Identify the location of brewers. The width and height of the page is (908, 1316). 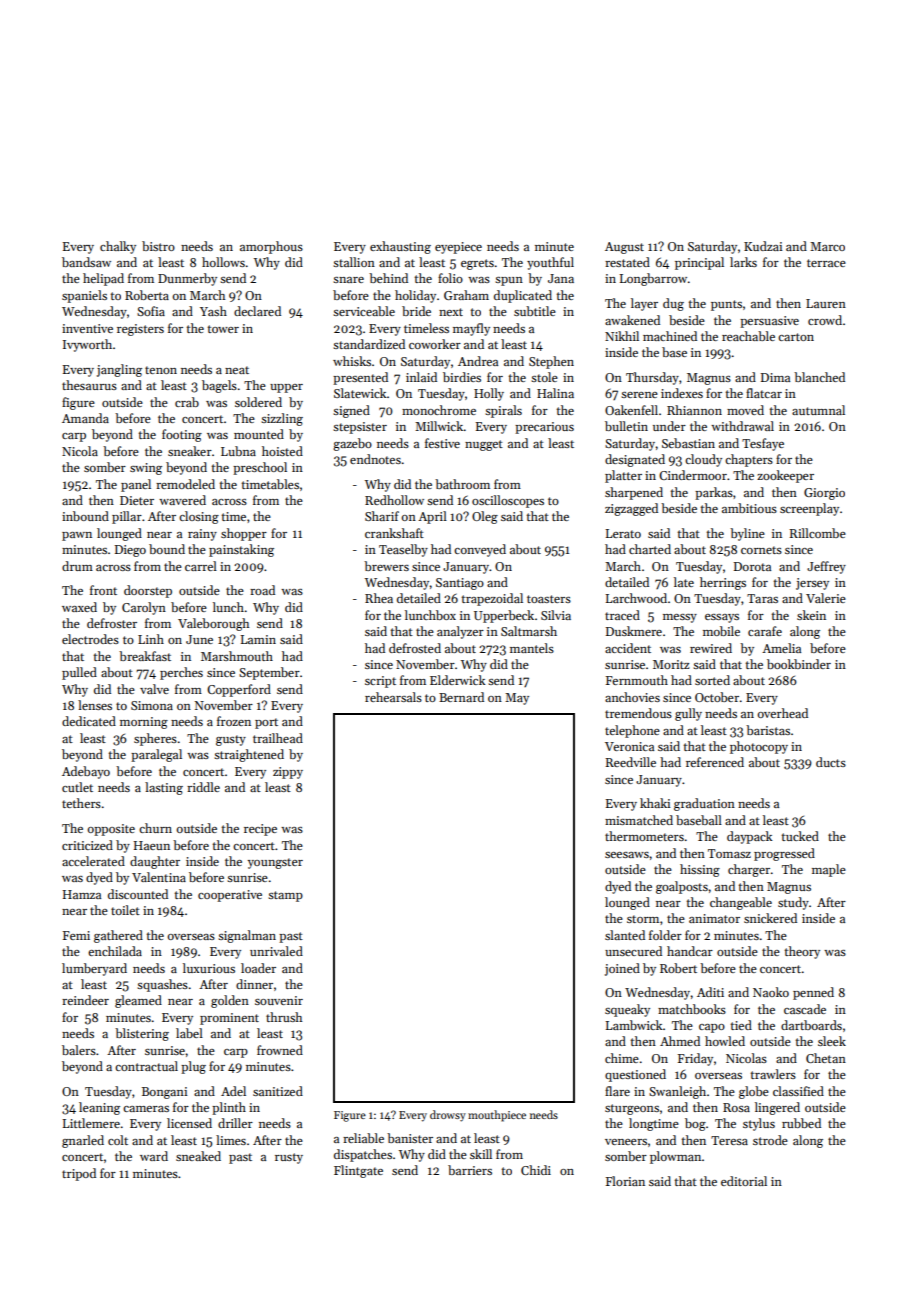
(386, 566).
